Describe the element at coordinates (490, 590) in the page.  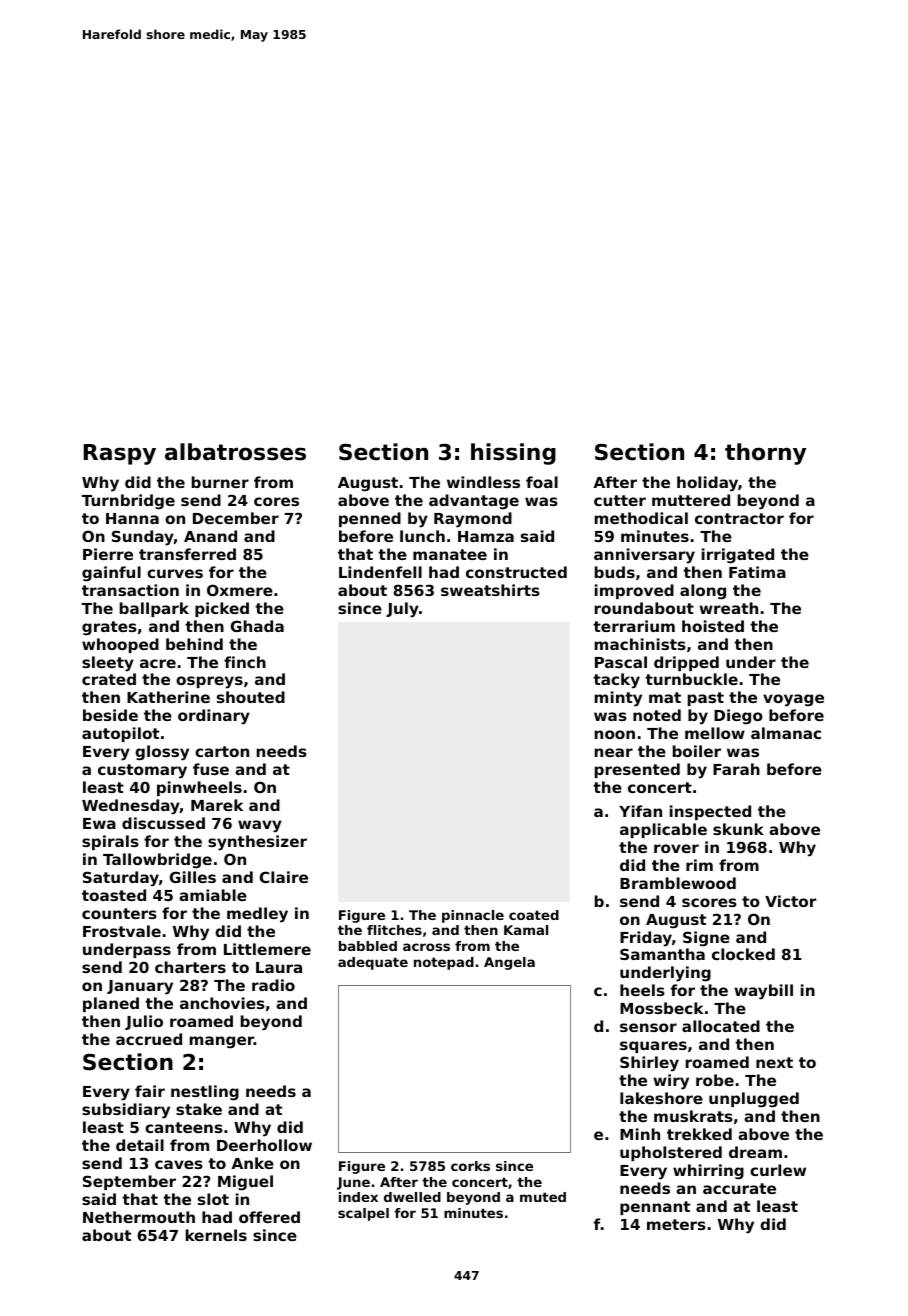
I see `sweatshirts` at that location.
